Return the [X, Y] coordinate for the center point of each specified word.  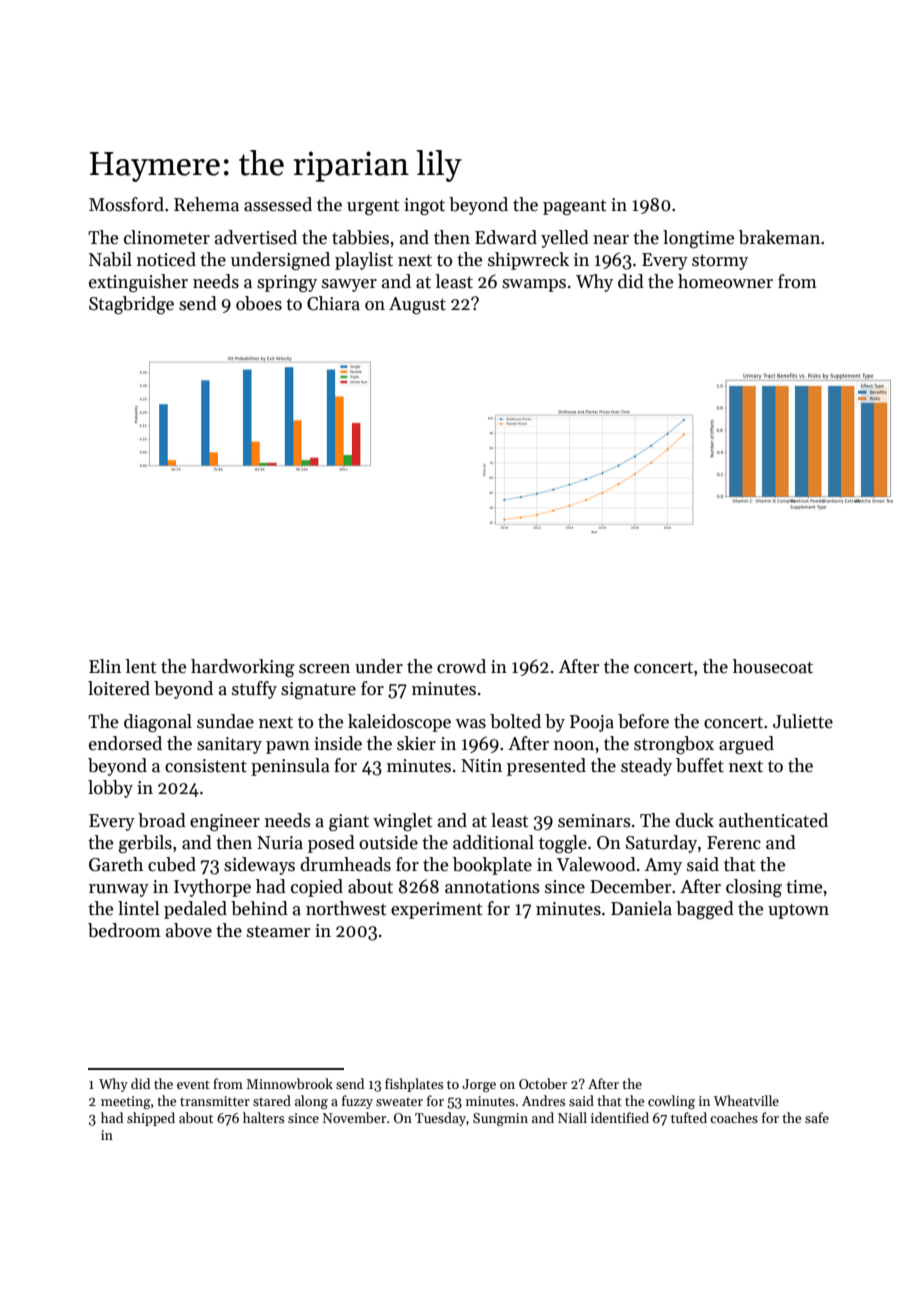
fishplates [414, 1085]
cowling [671, 1102]
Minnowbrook [289, 1083]
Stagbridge [131, 305]
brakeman [779, 237]
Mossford [126, 204]
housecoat [773, 666]
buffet [700, 765]
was [470, 724]
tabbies [360, 237]
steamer [278, 932]
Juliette [803, 721]
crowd [461, 666]
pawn [288, 747]
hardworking [243, 668]
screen [324, 669]
